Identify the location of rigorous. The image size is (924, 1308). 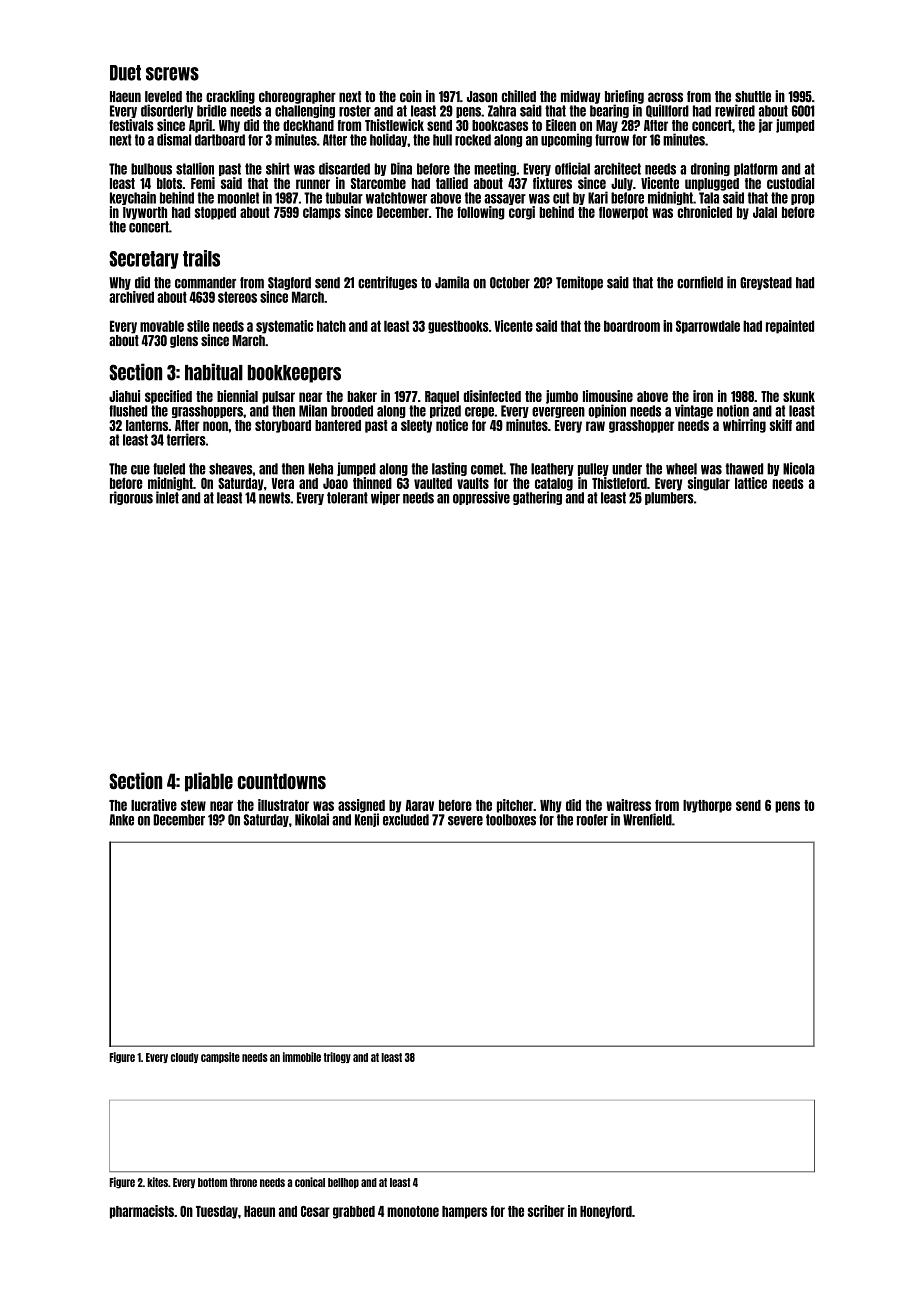
(131, 498).
